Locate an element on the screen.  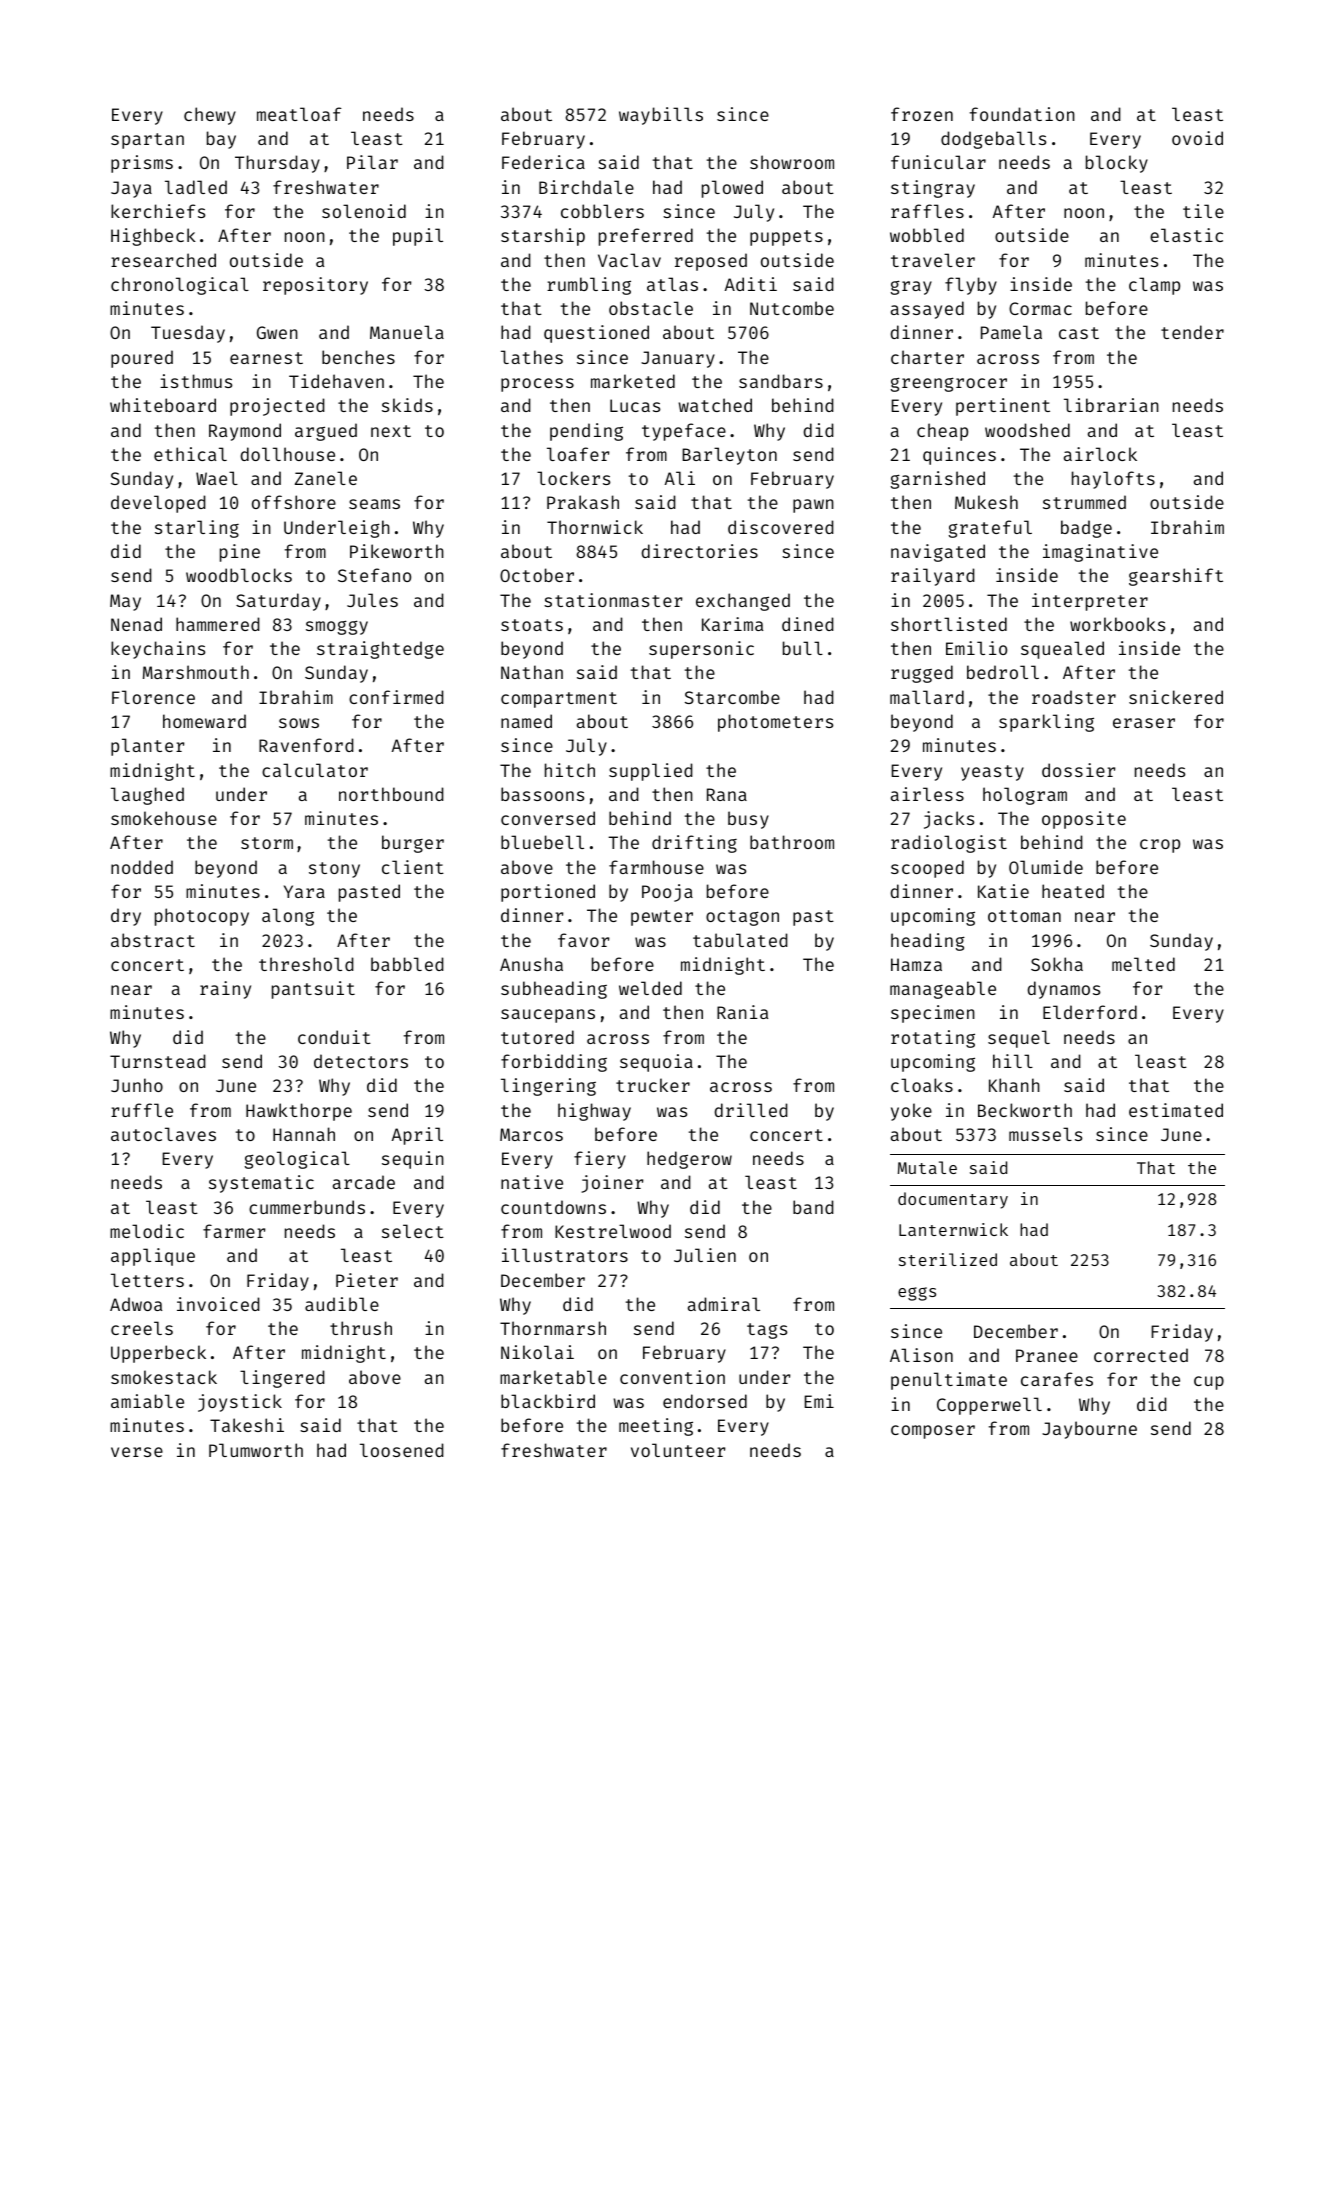
stoats is located at coordinates (532, 625).
